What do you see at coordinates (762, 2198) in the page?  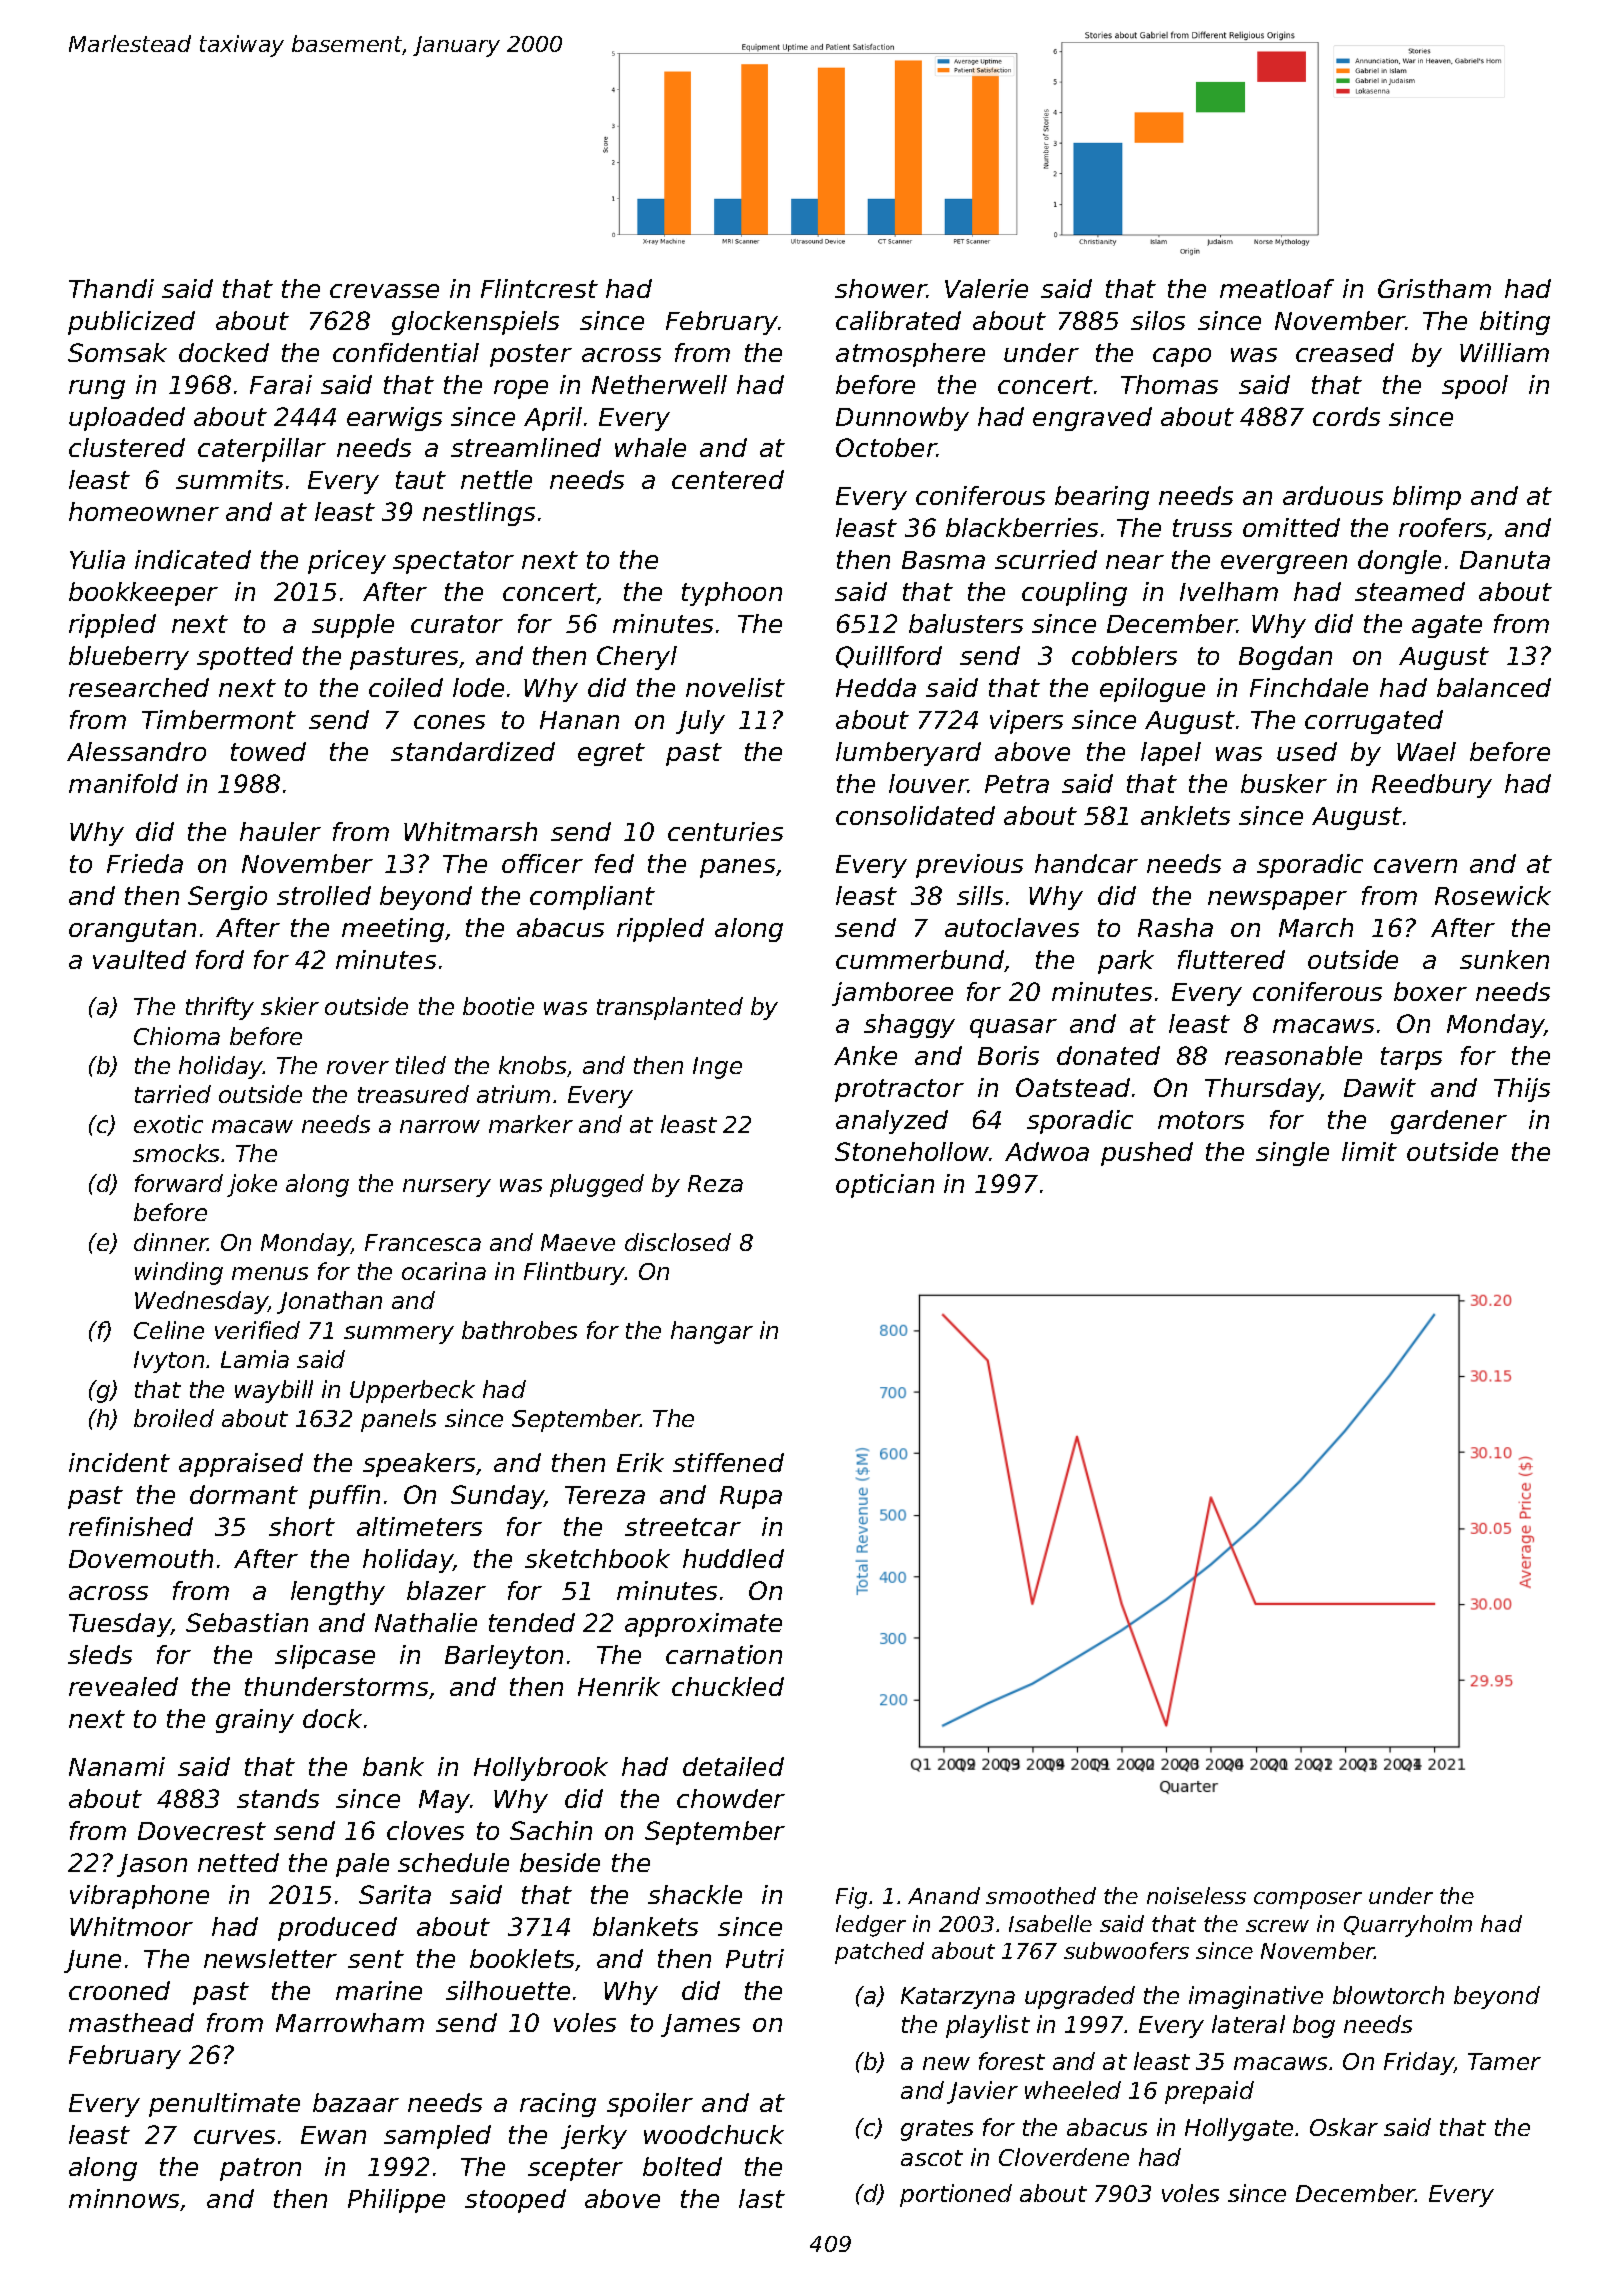 I see `last` at bounding box center [762, 2198].
